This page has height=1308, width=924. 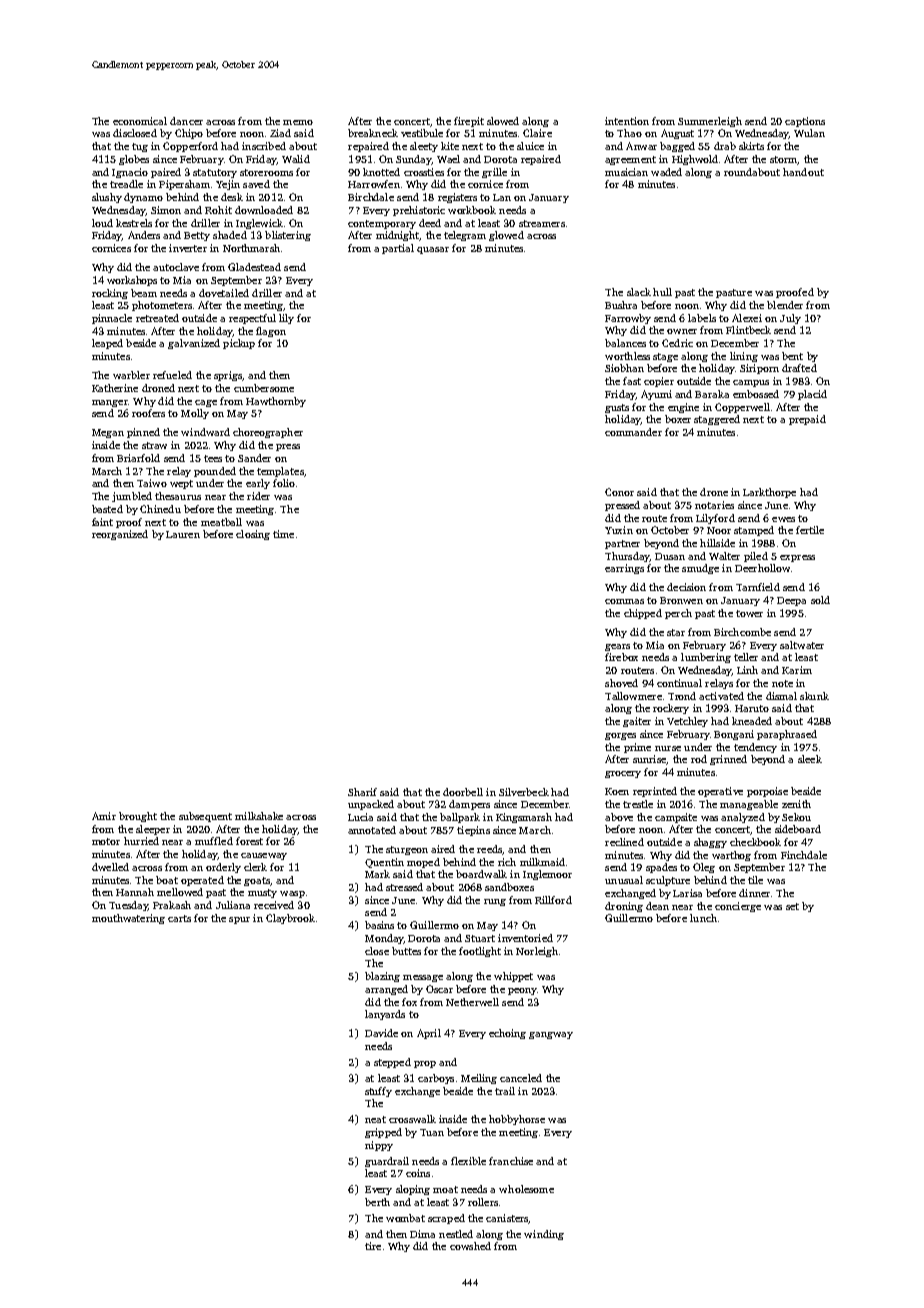 I want to click on storm, so click(x=783, y=159).
